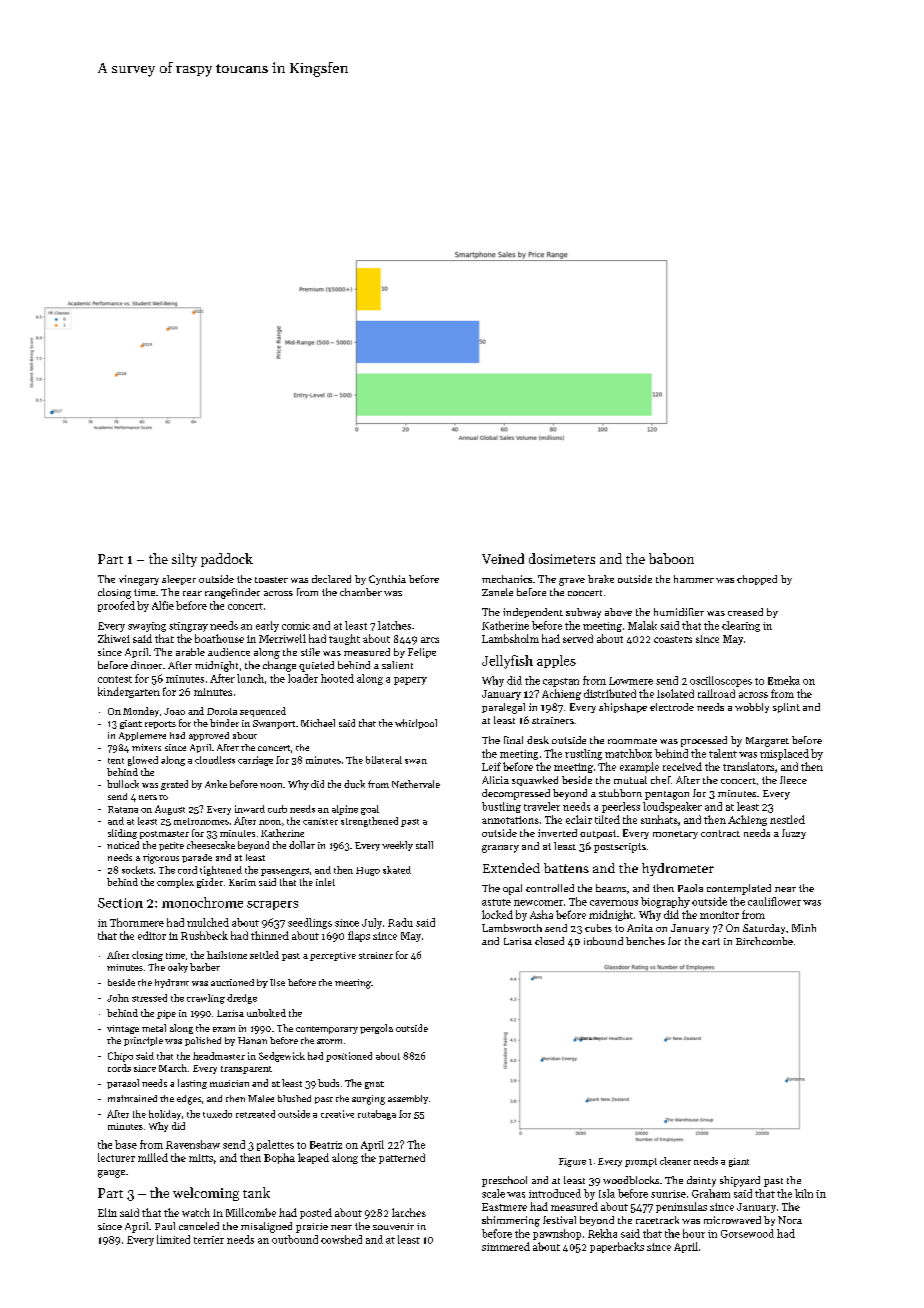 Image resolution: width=924 pixels, height=1308 pixels. Describe the element at coordinates (641, 1162) in the image. I see `prompt` at that location.
